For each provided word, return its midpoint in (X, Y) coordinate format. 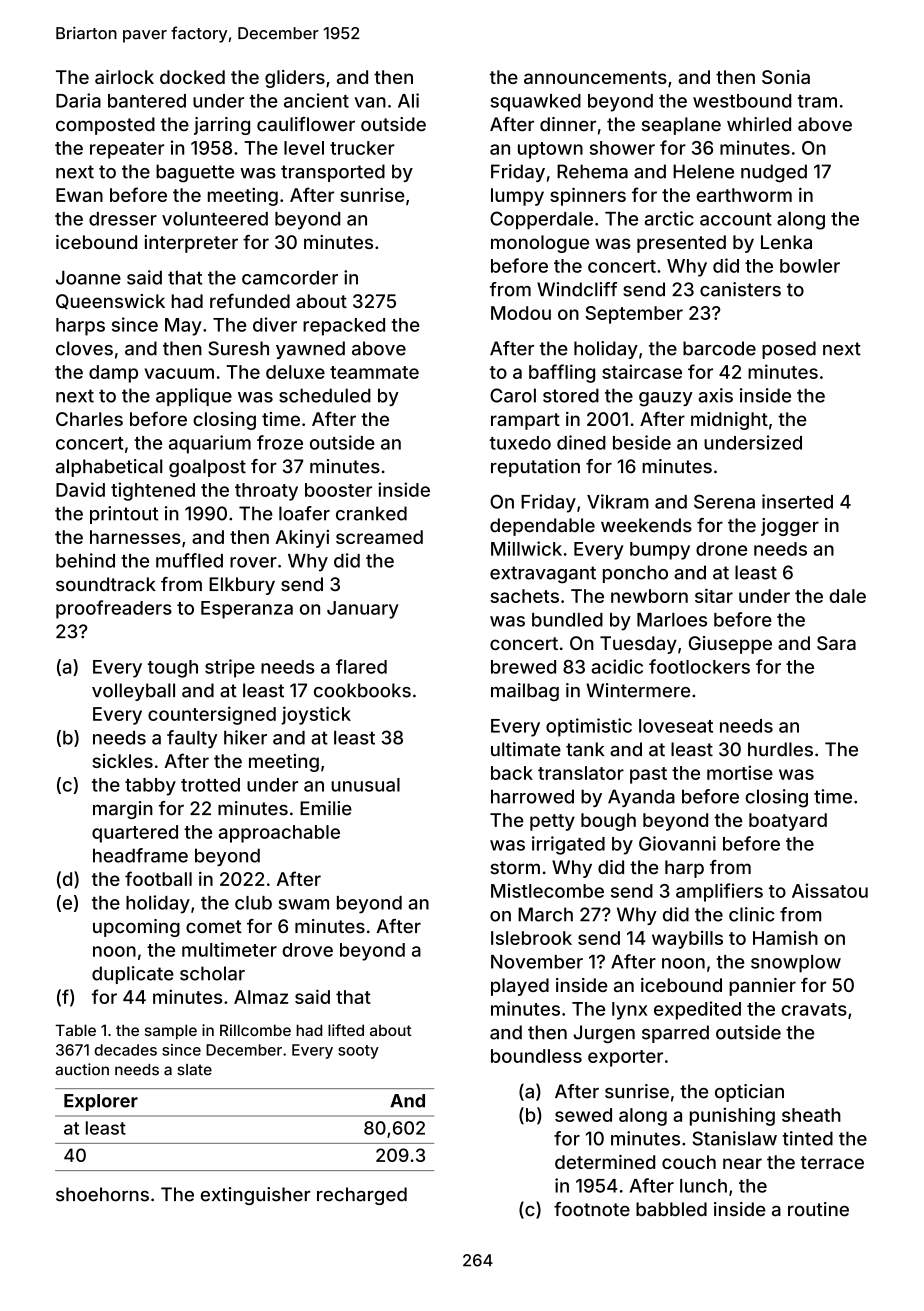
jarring (222, 126)
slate (194, 1070)
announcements (595, 77)
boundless (536, 1056)
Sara (836, 643)
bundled (567, 620)
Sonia (786, 77)
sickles (122, 761)
